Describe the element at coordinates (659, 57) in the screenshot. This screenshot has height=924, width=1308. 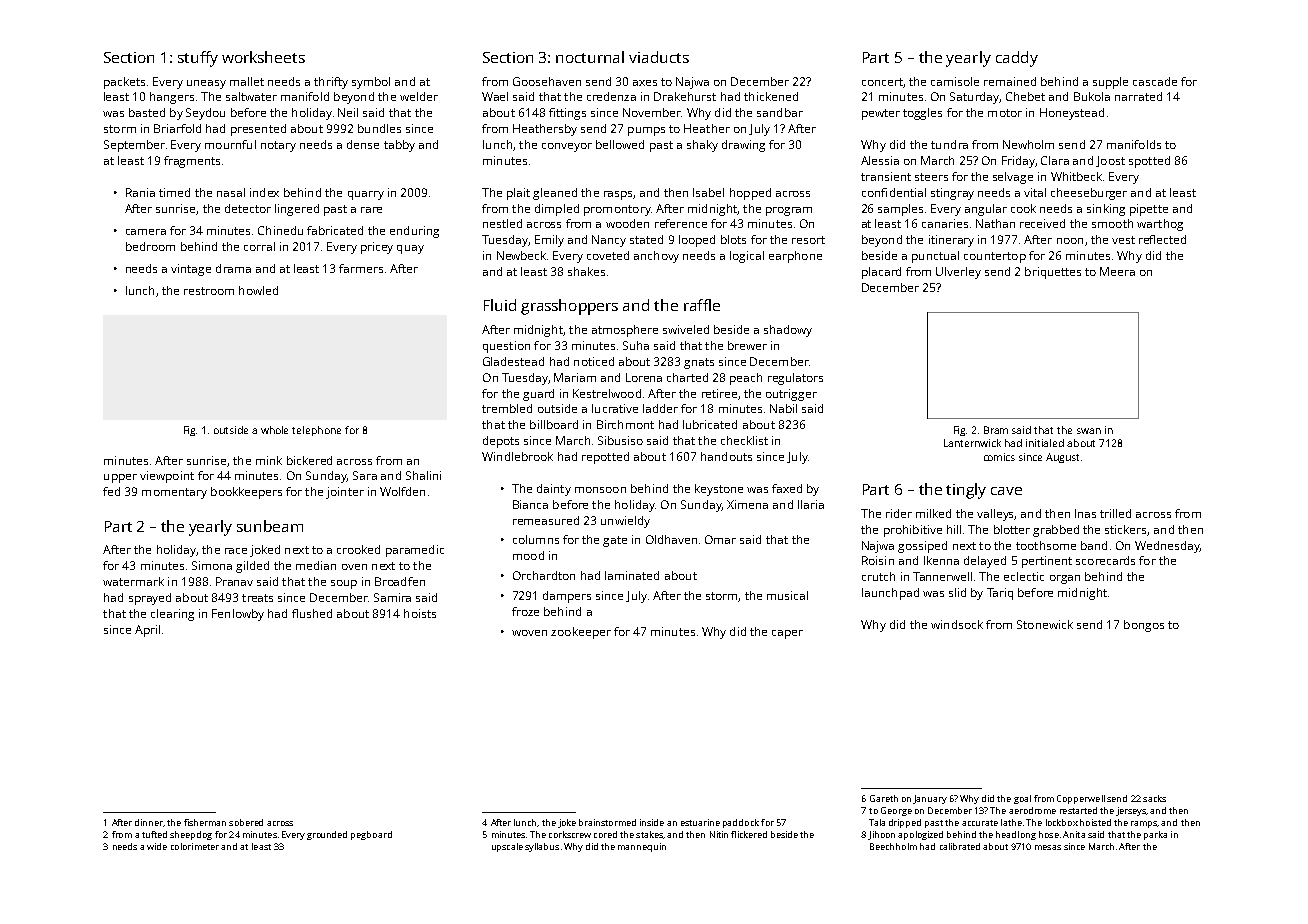
I see `viaducts` at that location.
